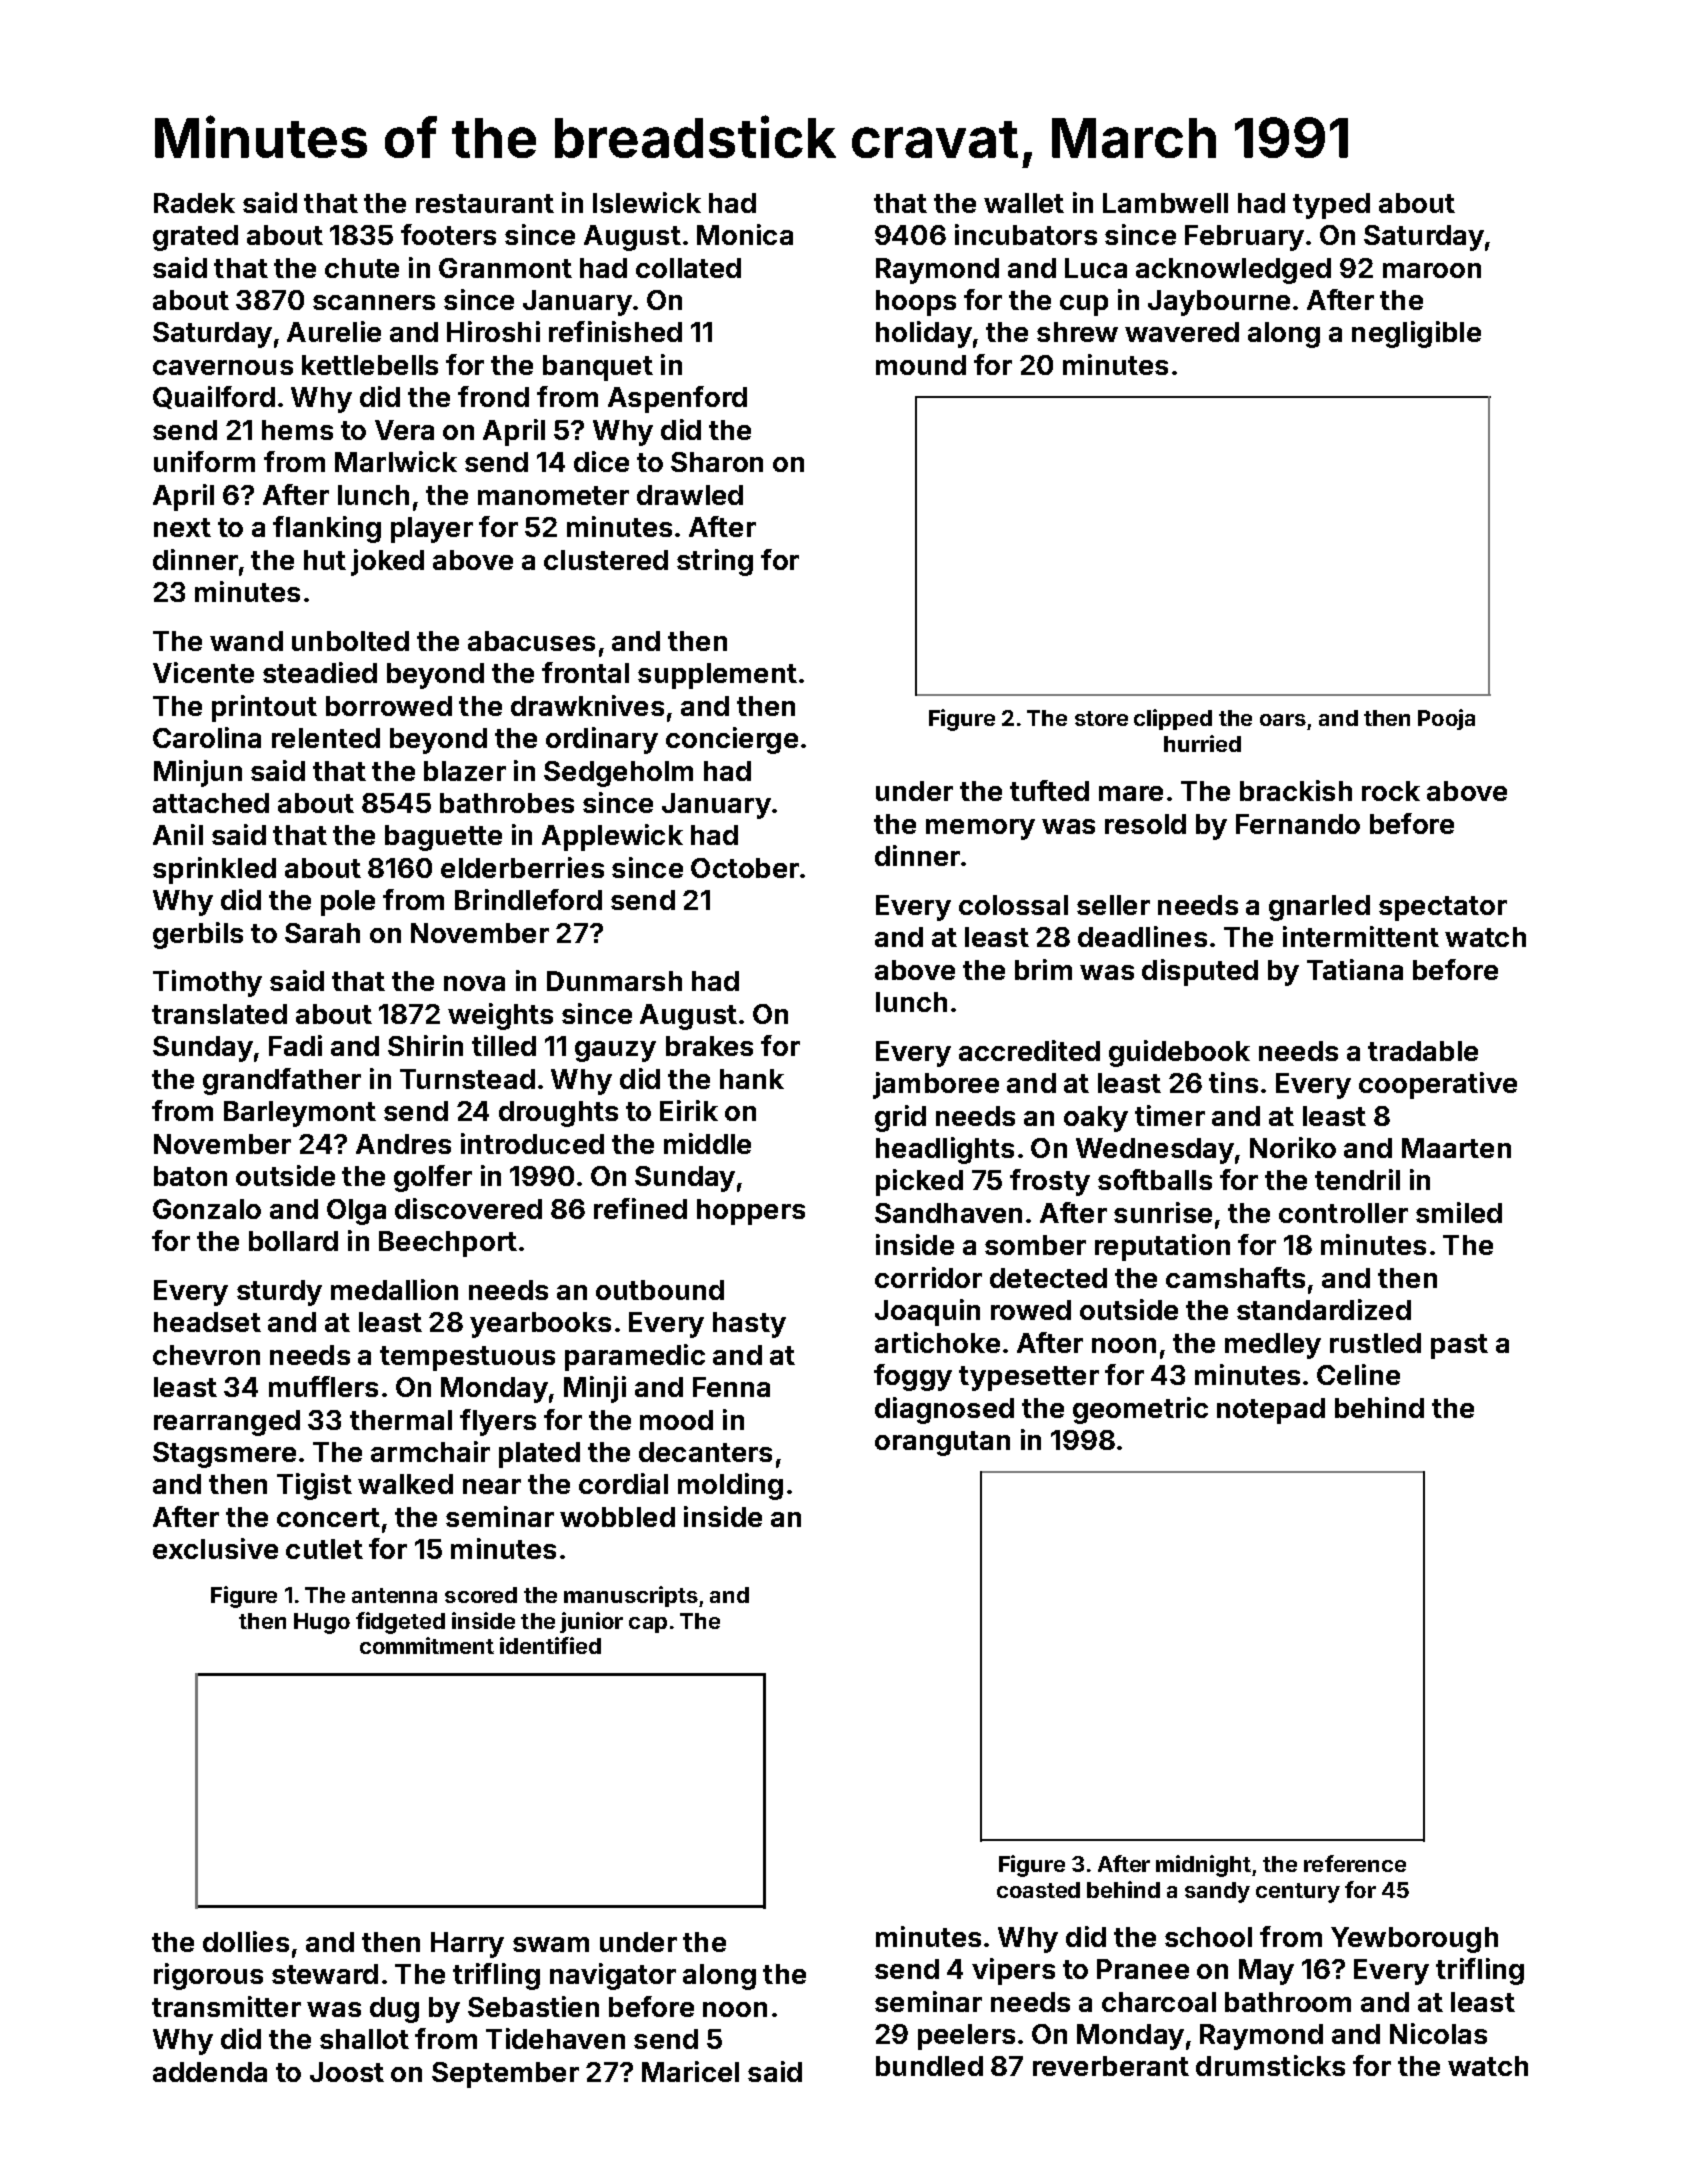 The image size is (1683, 2178). Describe the element at coordinates (246, 1941) in the screenshot. I see `dollies` at that location.
